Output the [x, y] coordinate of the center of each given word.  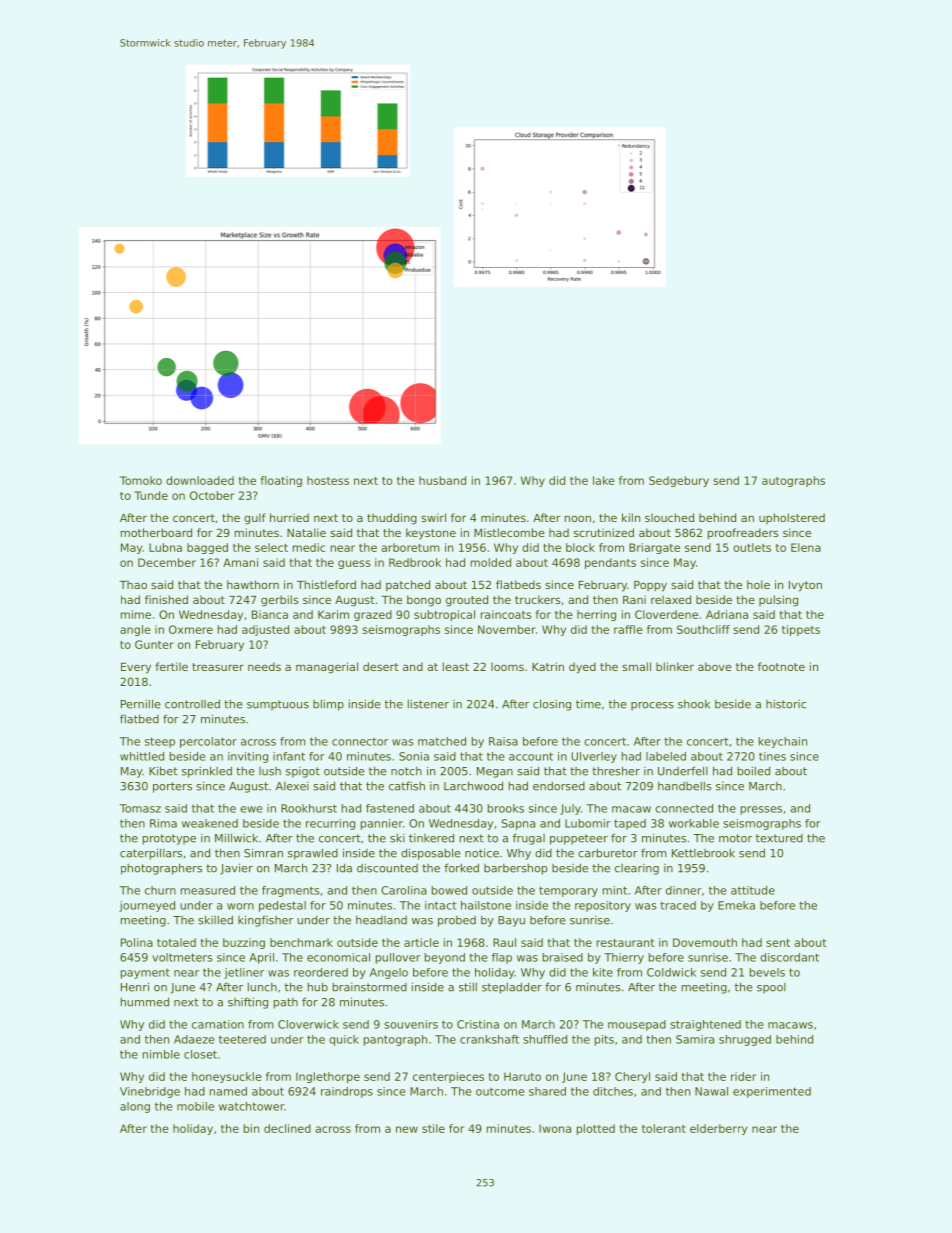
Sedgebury [679, 481]
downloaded [200, 480]
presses [761, 810]
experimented [772, 1092]
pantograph [395, 1040]
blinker [675, 666]
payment [145, 974]
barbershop [515, 869]
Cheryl [632, 1077]
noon [578, 518]
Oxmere [191, 629]
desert [381, 666]
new [407, 1129]
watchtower [251, 1106]
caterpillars [151, 854]
